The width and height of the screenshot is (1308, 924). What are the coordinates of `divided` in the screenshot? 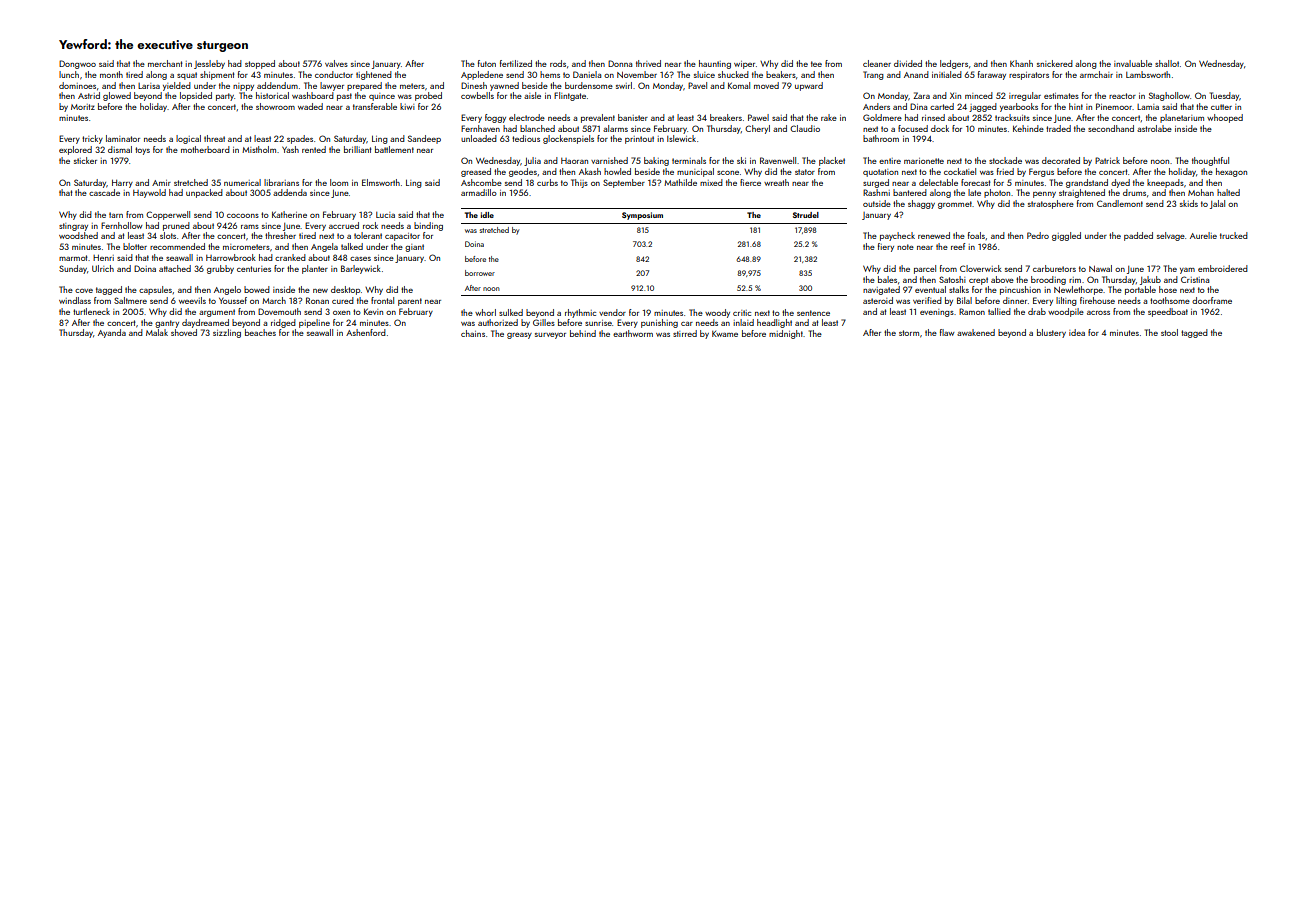 It's located at (908, 63).
